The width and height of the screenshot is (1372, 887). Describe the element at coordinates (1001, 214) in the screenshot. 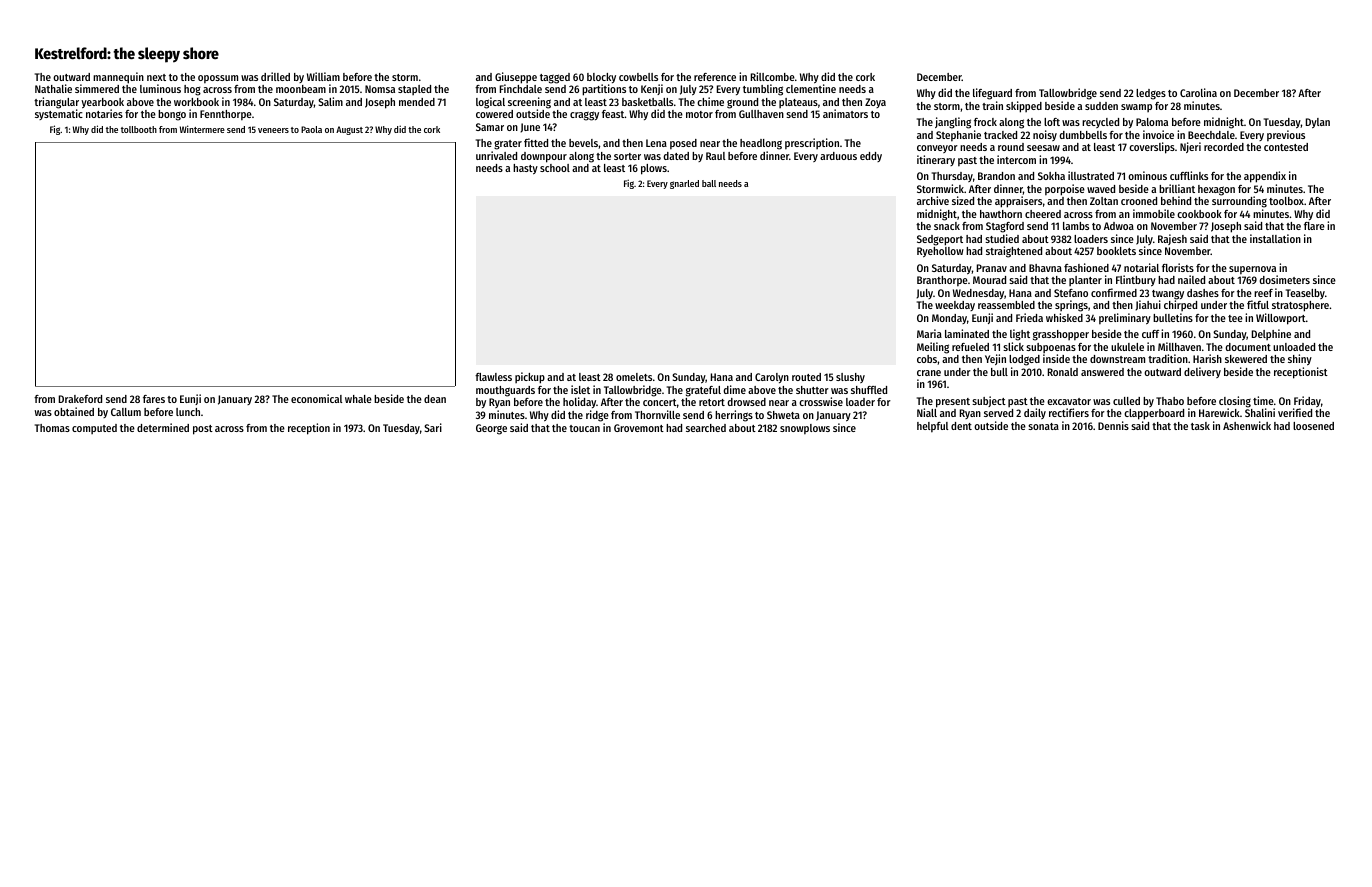

I see `hawthorn` at that location.
